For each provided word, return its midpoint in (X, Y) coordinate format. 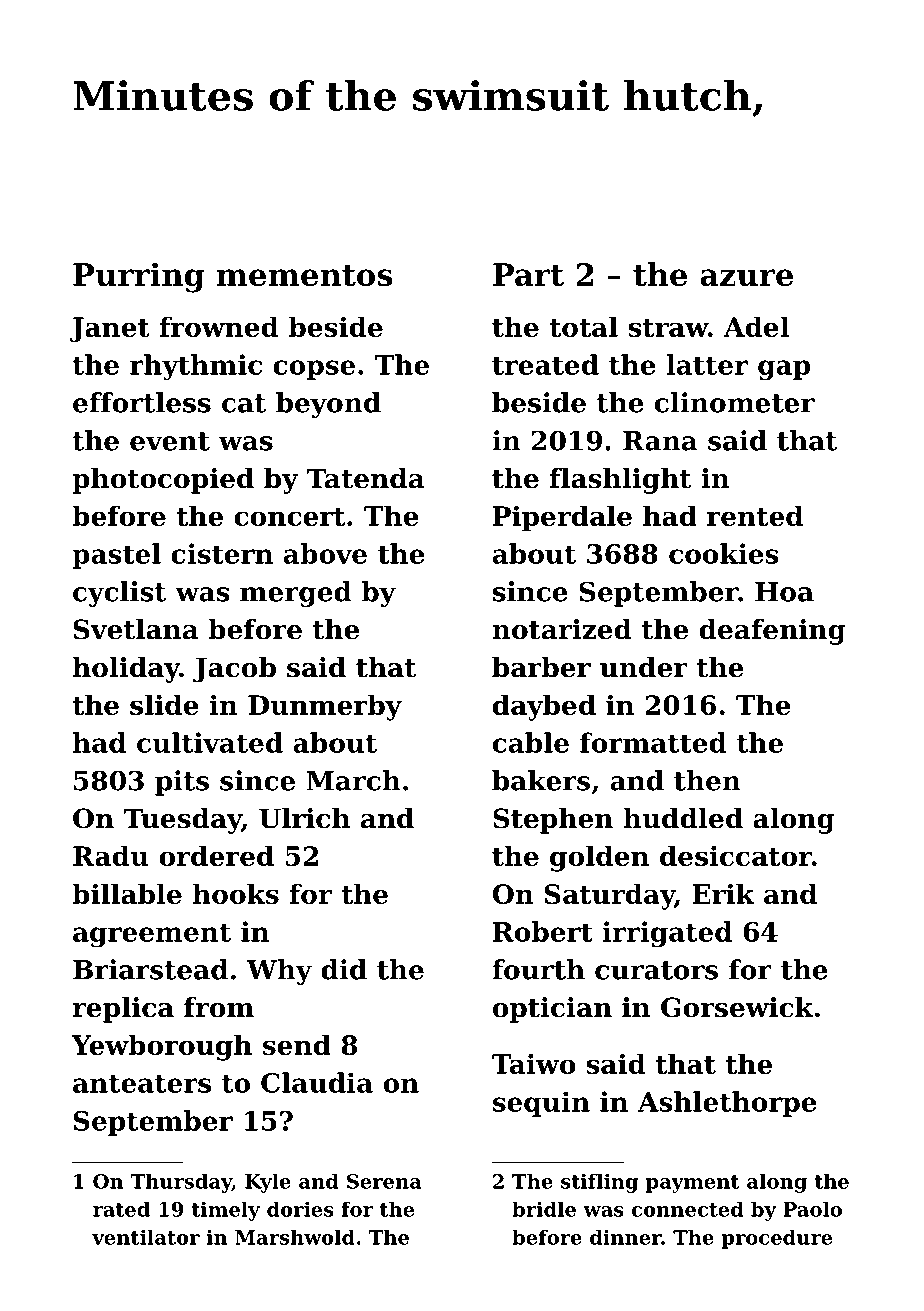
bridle (544, 1209)
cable (531, 742)
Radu (111, 855)
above (325, 553)
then (707, 780)
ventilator (146, 1237)
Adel (756, 326)
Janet (110, 329)
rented (755, 515)
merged (296, 594)
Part (528, 274)
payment (693, 1184)
